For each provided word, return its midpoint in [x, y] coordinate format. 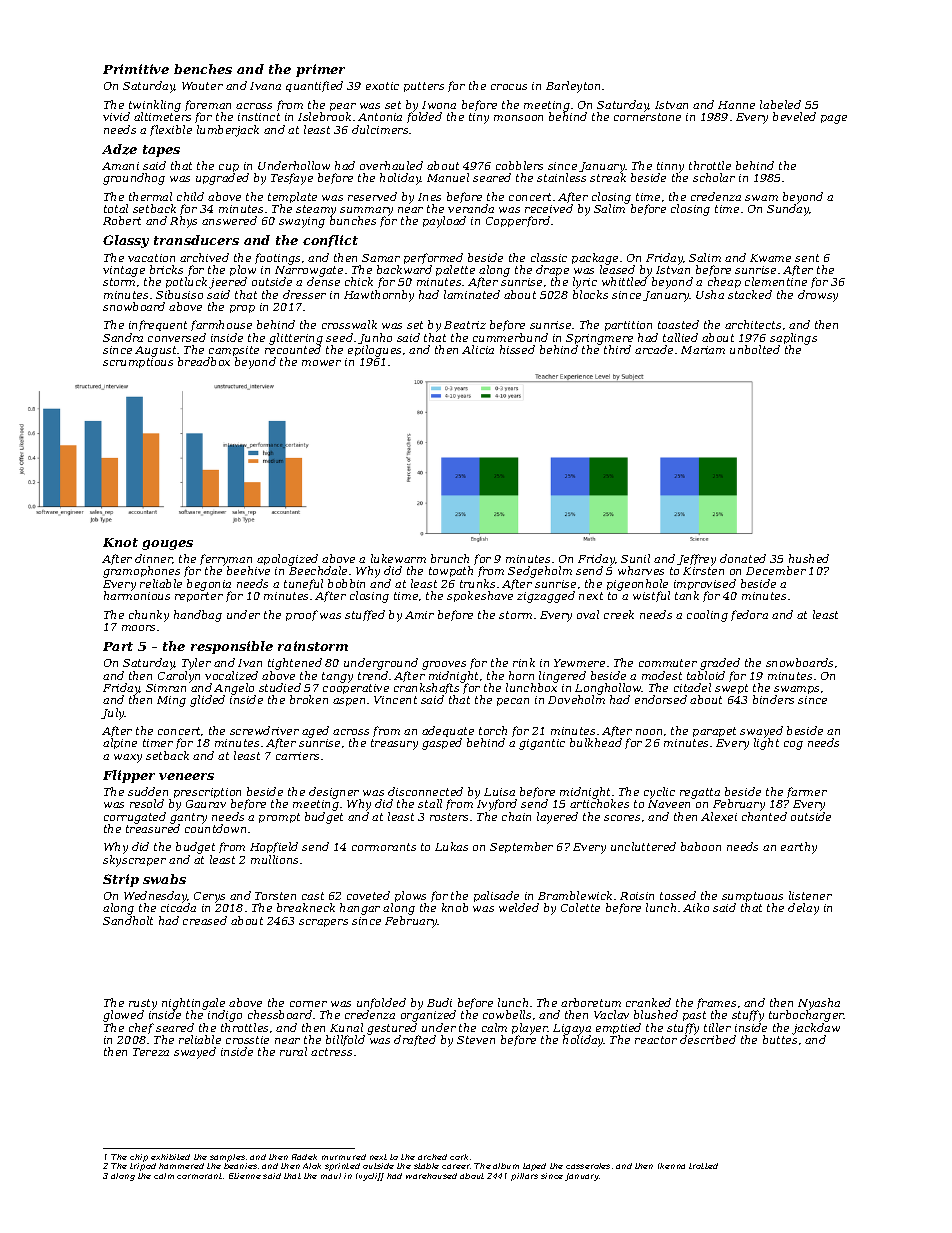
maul [331, 1176]
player [530, 1029]
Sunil [635, 558]
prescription [207, 794]
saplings [793, 339]
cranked [648, 1002]
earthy [799, 848]
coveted [368, 895]
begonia [209, 585]
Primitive [136, 69]
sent [807, 258]
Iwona [439, 105]
